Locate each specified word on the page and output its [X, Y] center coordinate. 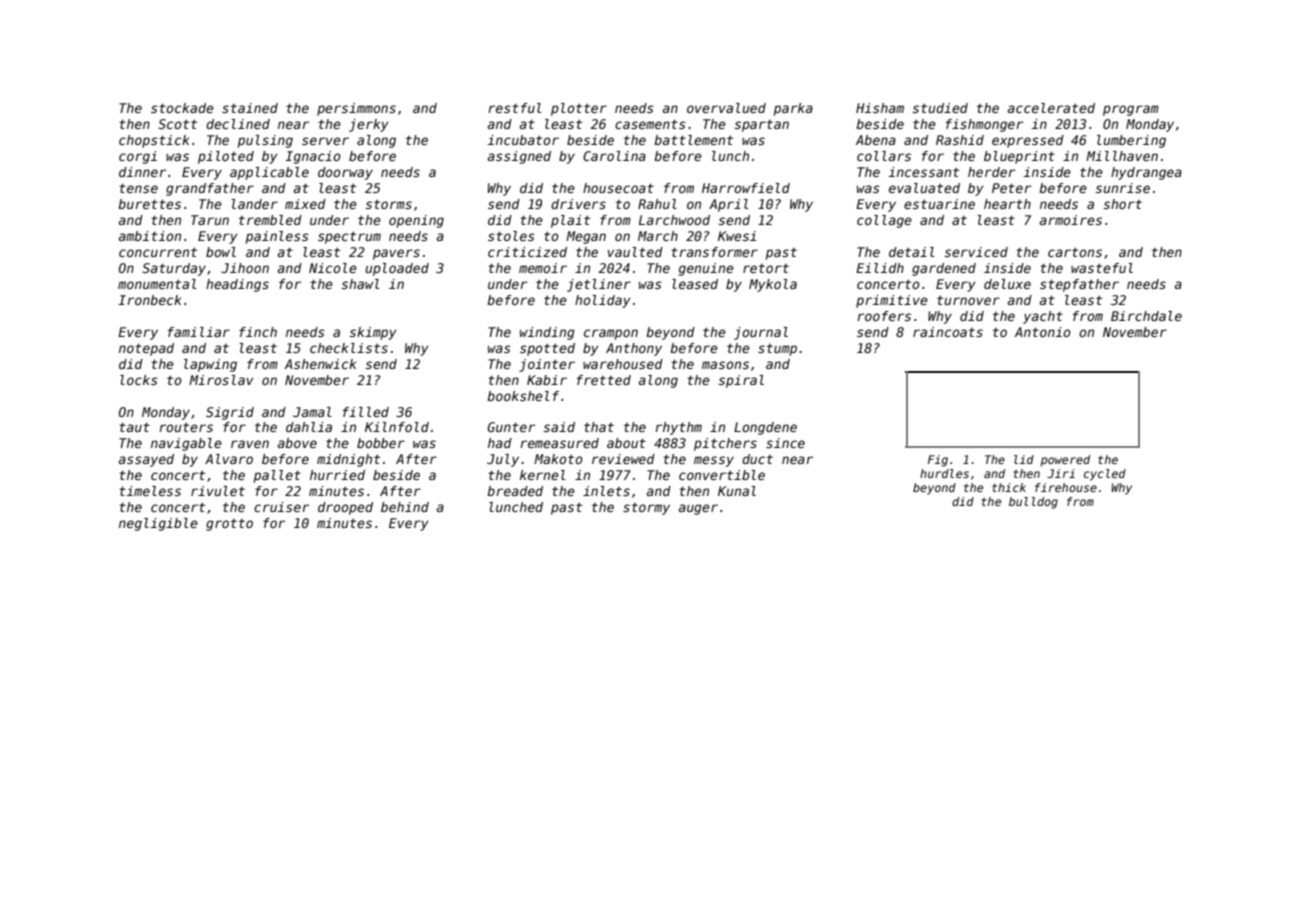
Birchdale [1146, 316]
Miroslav [221, 380]
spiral [741, 381]
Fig [938, 461]
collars [884, 156]
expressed [1028, 141]
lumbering [1131, 141]
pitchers [725, 444]
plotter [579, 109]
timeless [150, 491]
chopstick [154, 141]
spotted [547, 349]
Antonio [1043, 332]
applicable [269, 173]
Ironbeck [149, 300]
